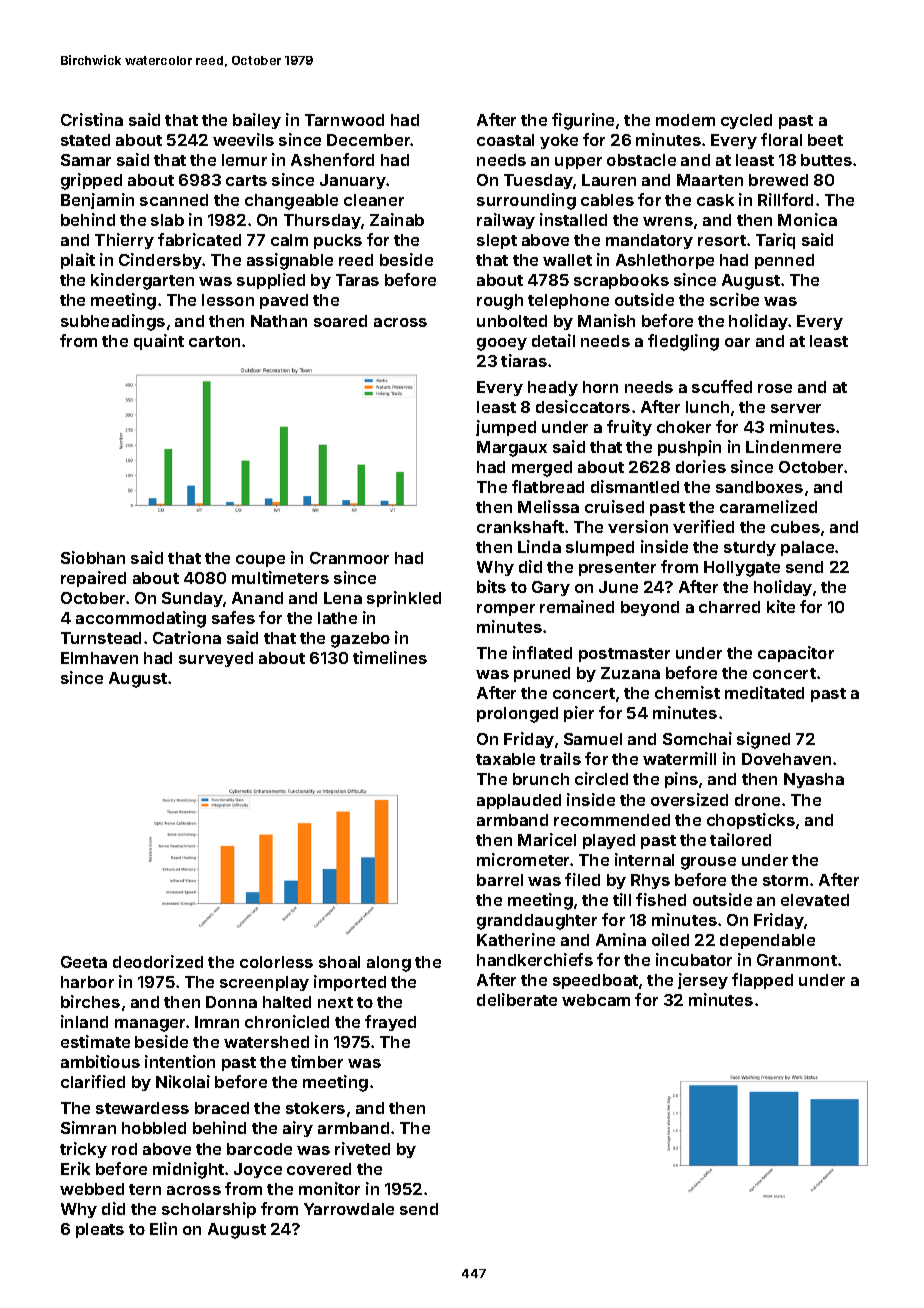 Image resolution: width=924 pixels, height=1308 pixels. I want to click on barrel, so click(500, 880).
